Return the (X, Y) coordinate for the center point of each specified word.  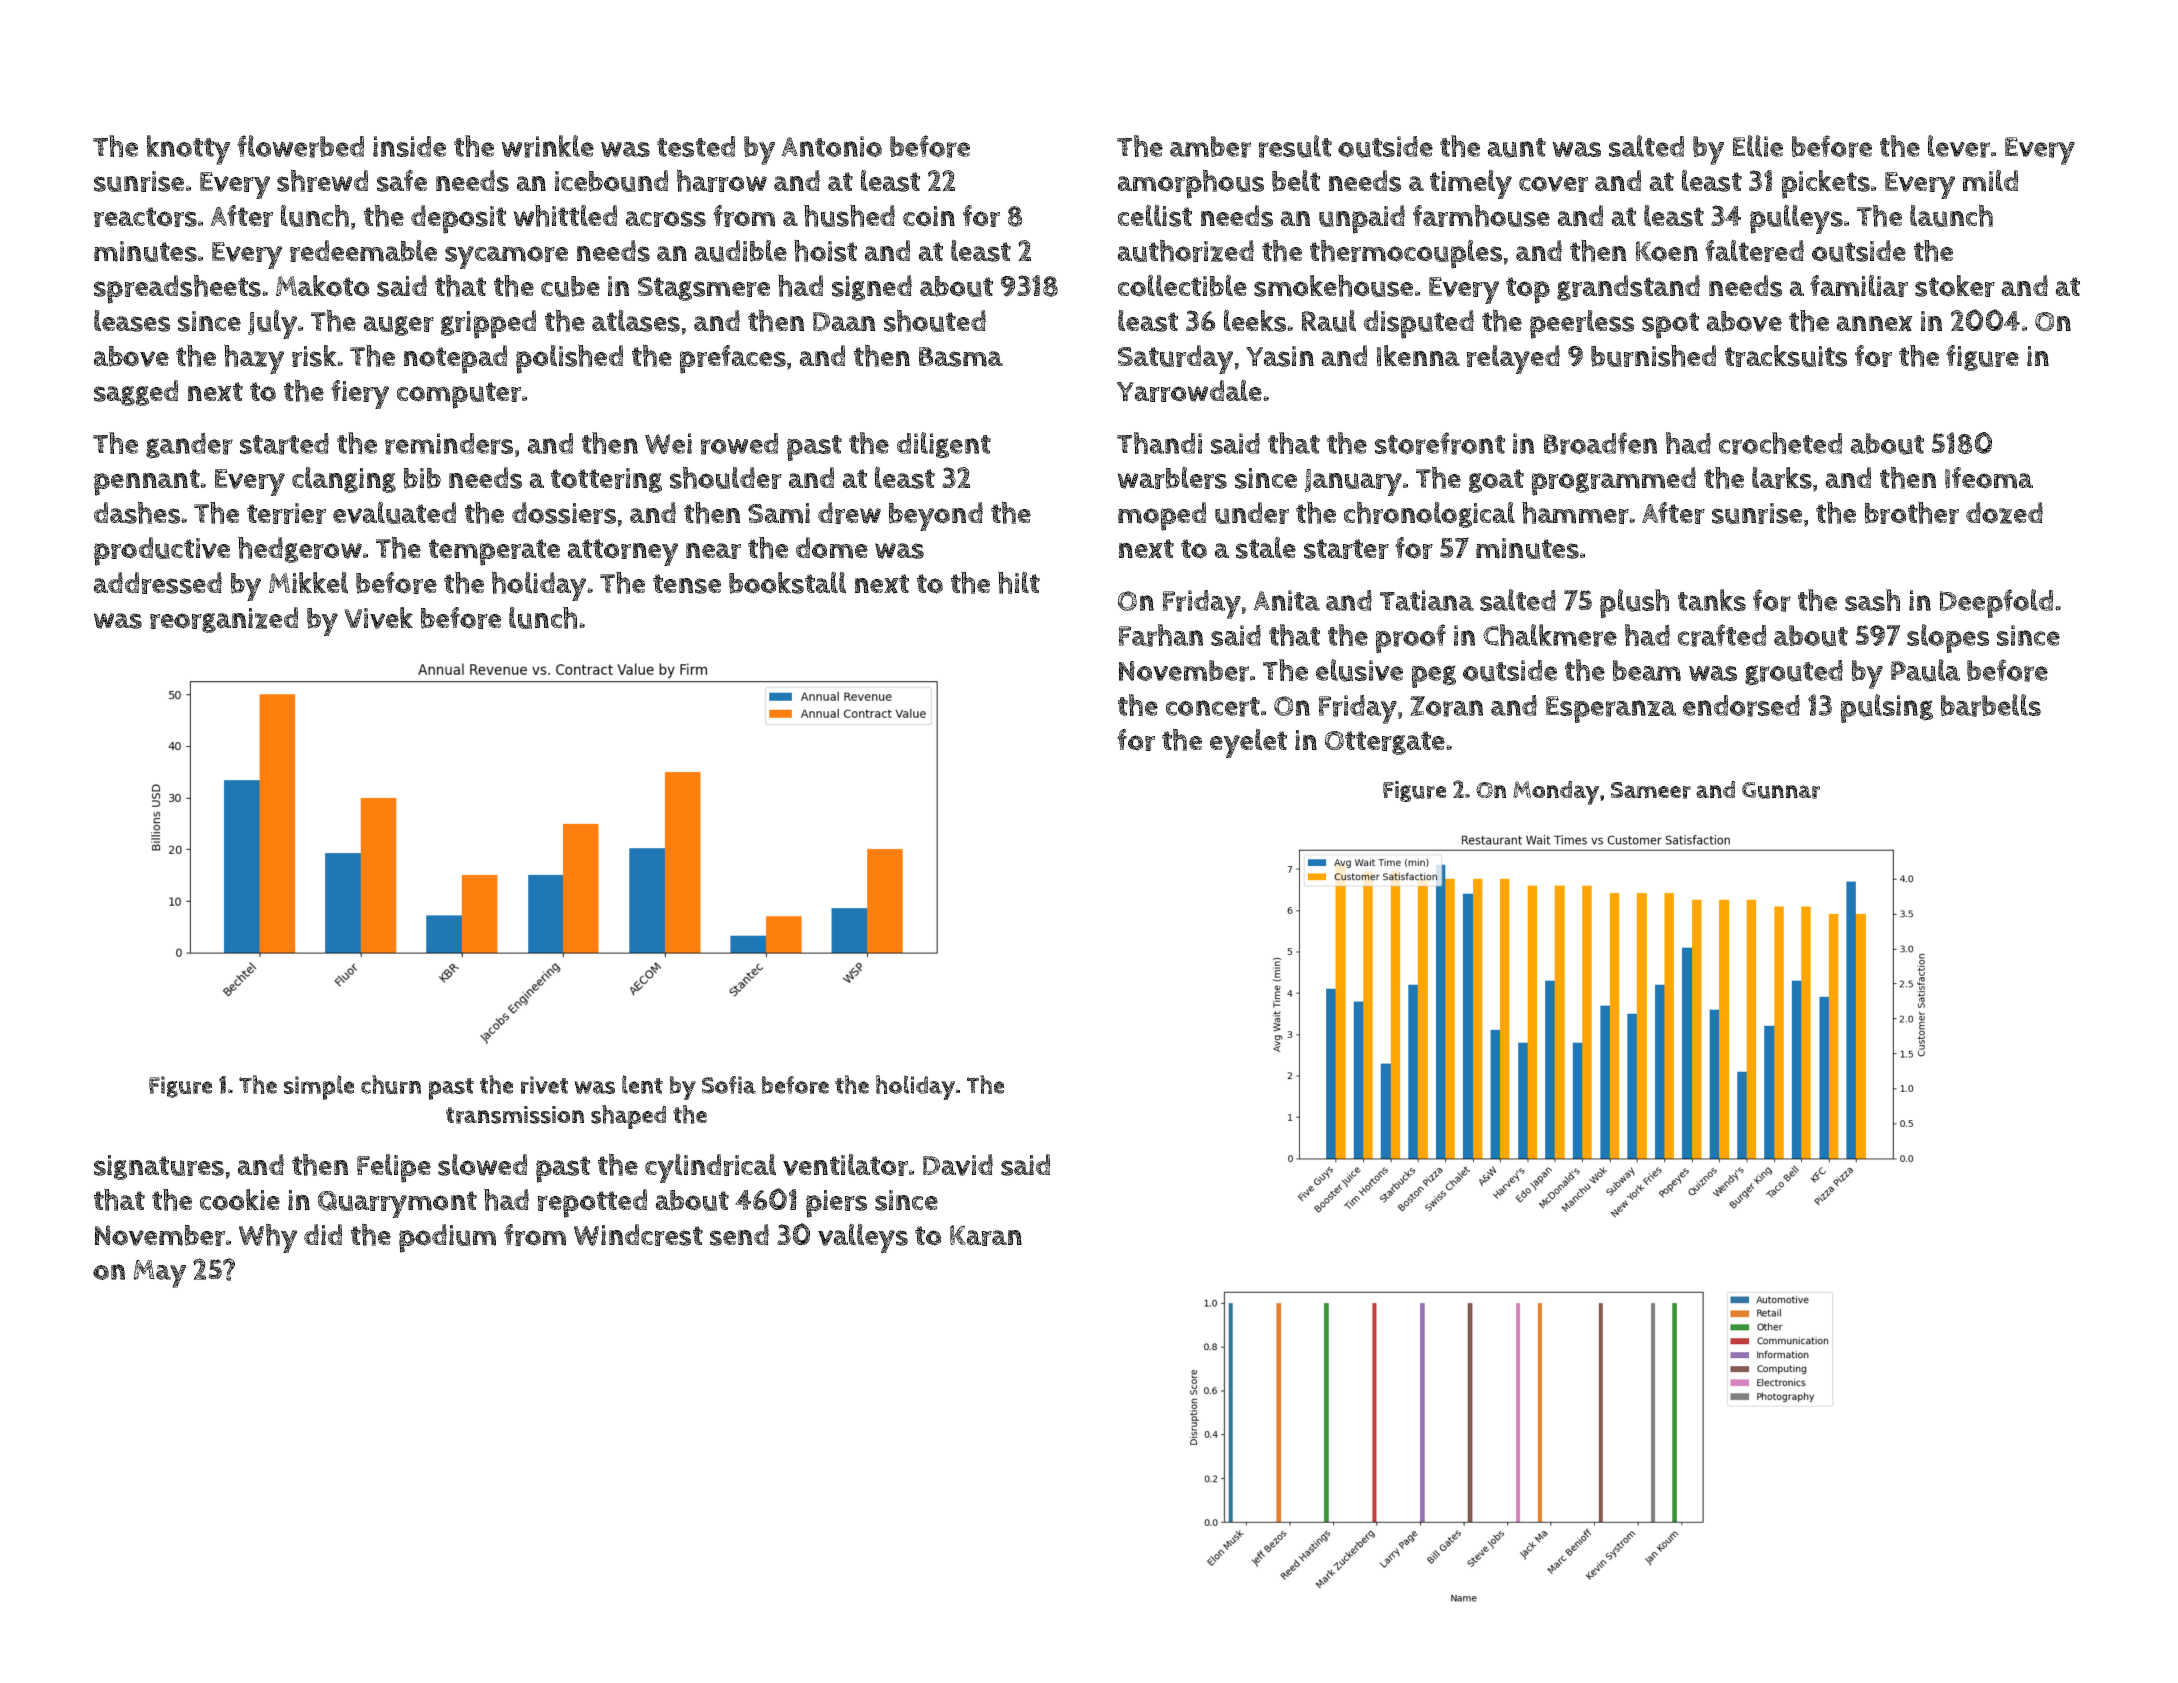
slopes (1948, 638)
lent (642, 1084)
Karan (986, 1235)
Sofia (729, 1085)
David (958, 1165)
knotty (188, 150)
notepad (455, 359)
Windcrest (638, 1235)
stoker (1955, 286)
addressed (157, 583)
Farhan (1161, 635)
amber (1210, 147)
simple (319, 1087)
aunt (1516, 148)
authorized (1185, 250)
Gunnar (1781, 790)
